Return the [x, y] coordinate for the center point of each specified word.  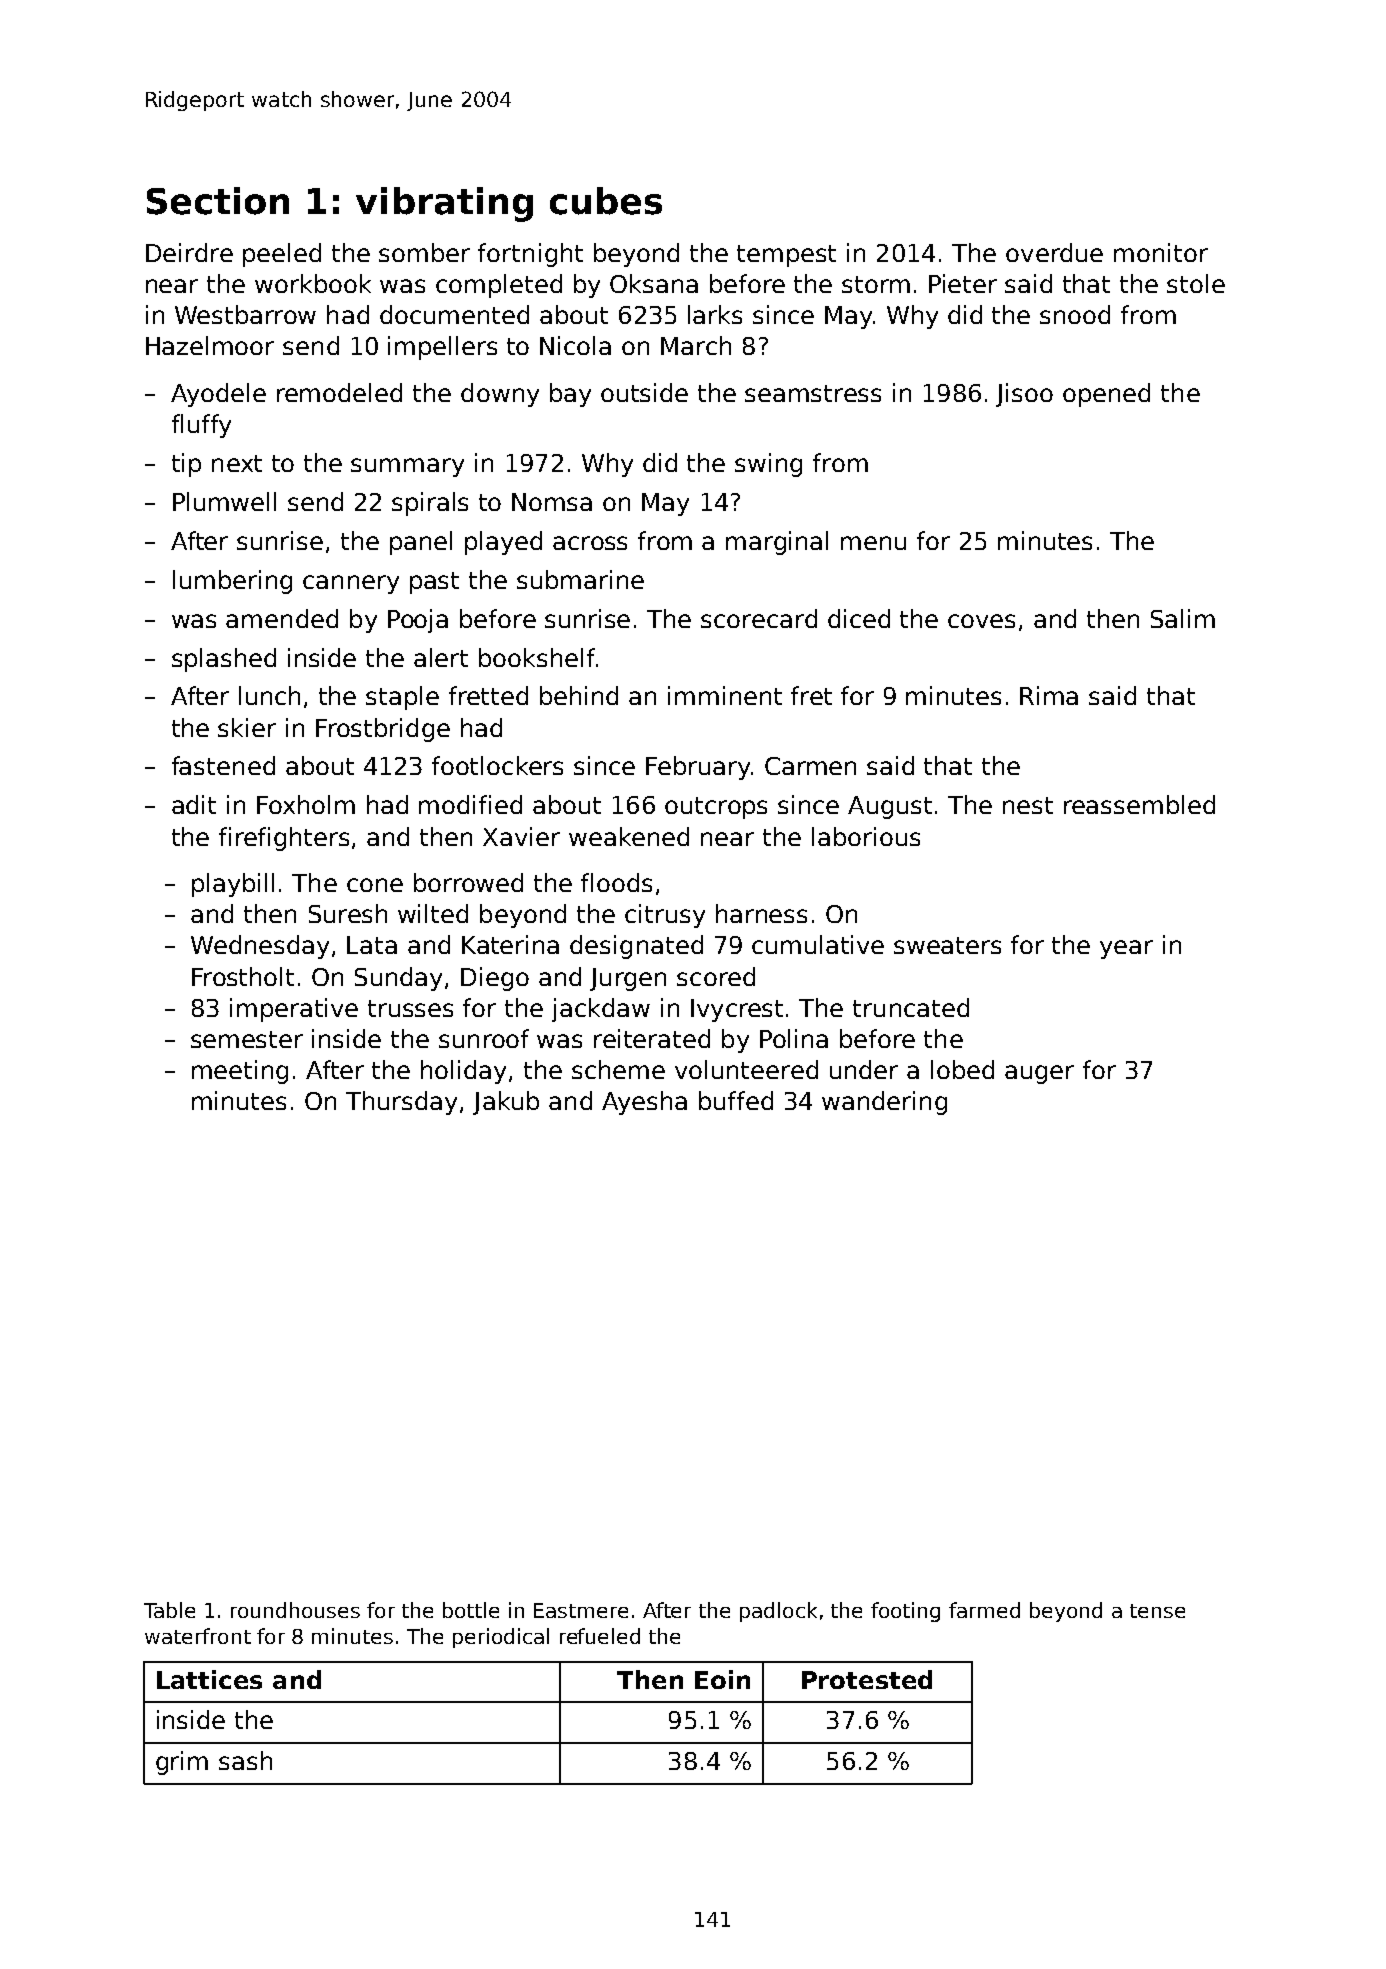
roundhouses [295, 1610]
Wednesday [260, 947]
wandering [884, 1103]
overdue [1054, 252]
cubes [606, 201]
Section [218, 201]
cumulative [818, 944]
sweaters [947, 945]
